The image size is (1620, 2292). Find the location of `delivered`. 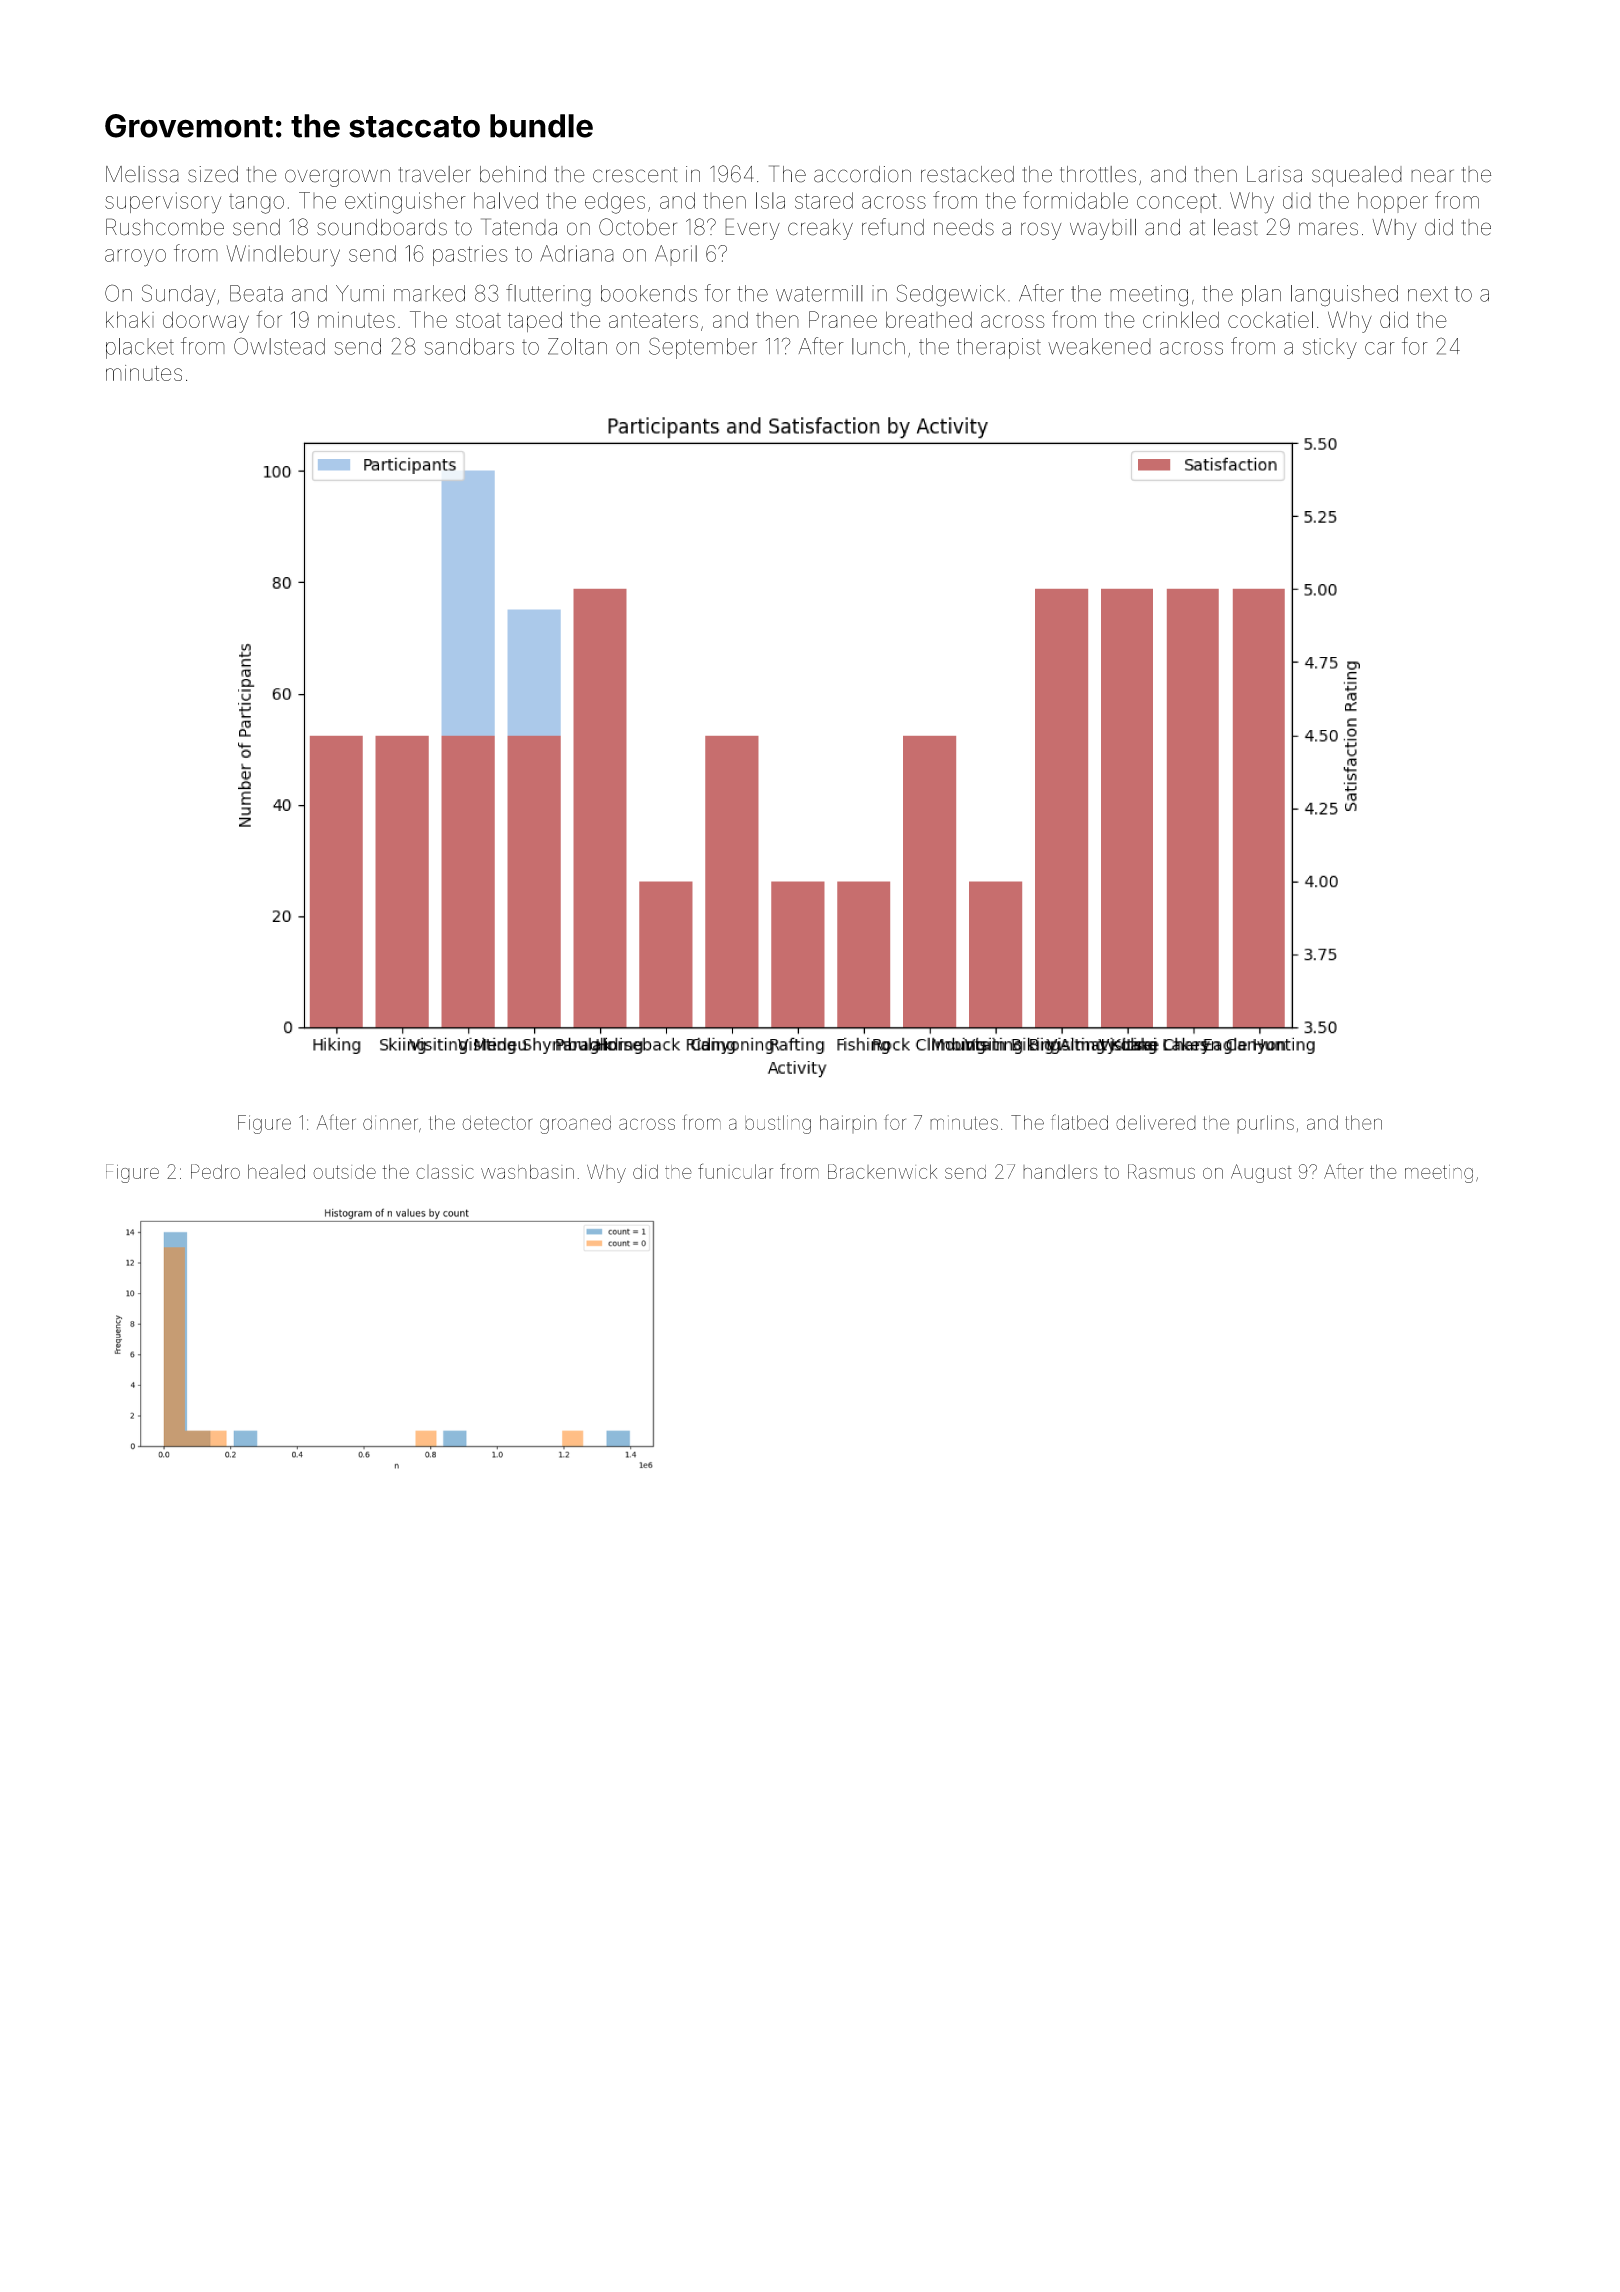

delivered is located at coordinates (1156, 1122).
